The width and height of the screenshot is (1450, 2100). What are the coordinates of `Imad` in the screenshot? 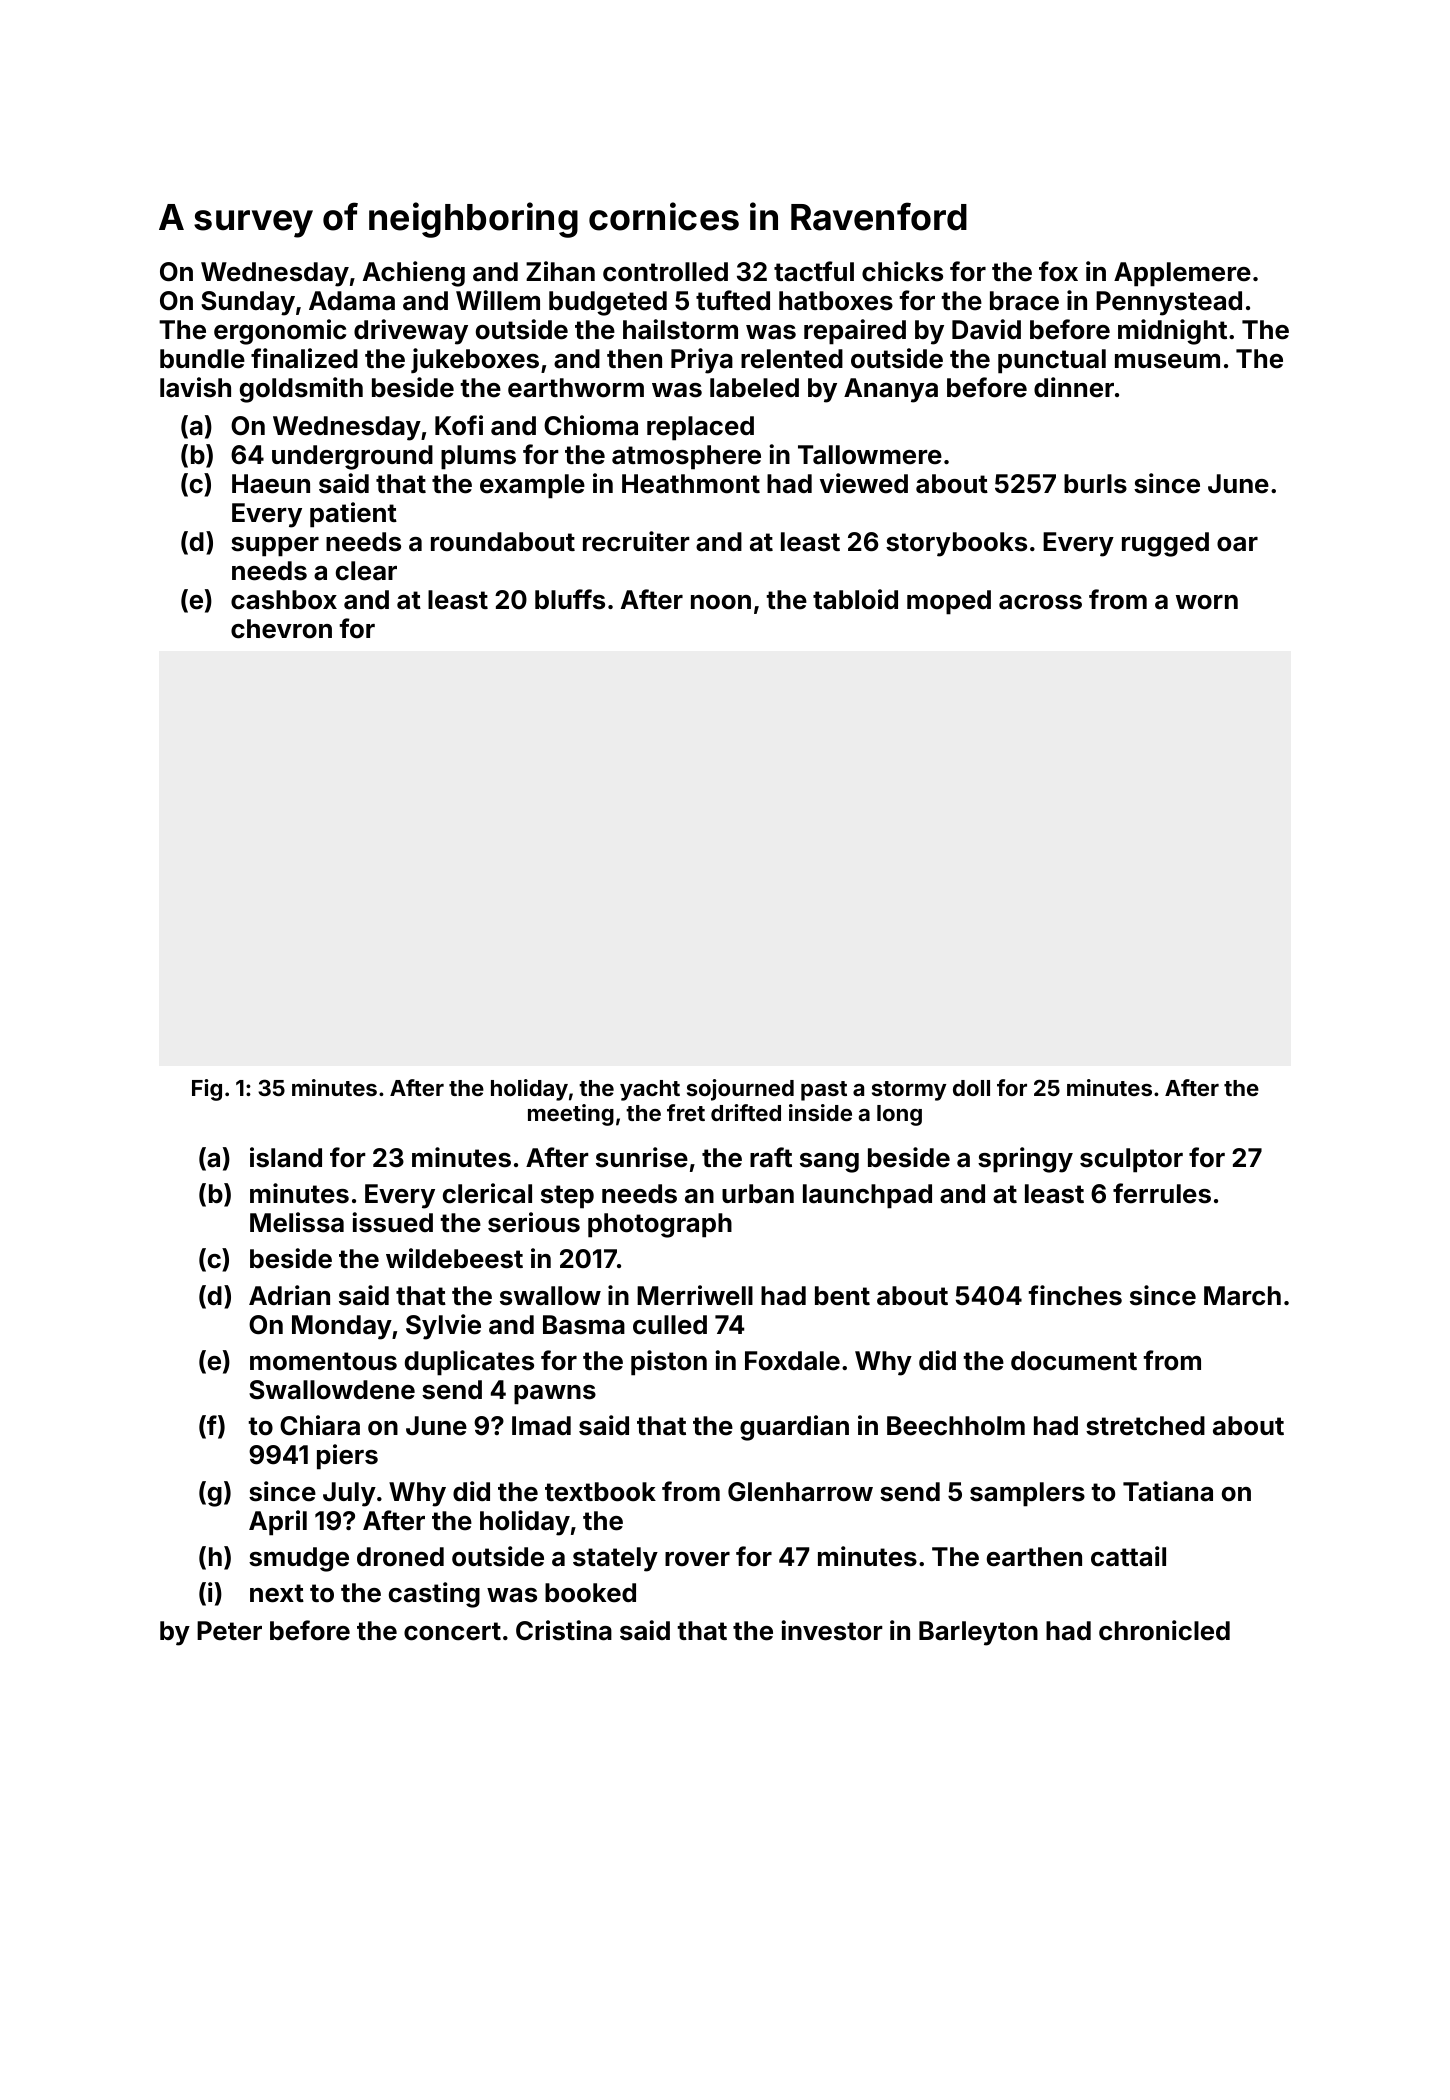 It's located at (541, 1426).
